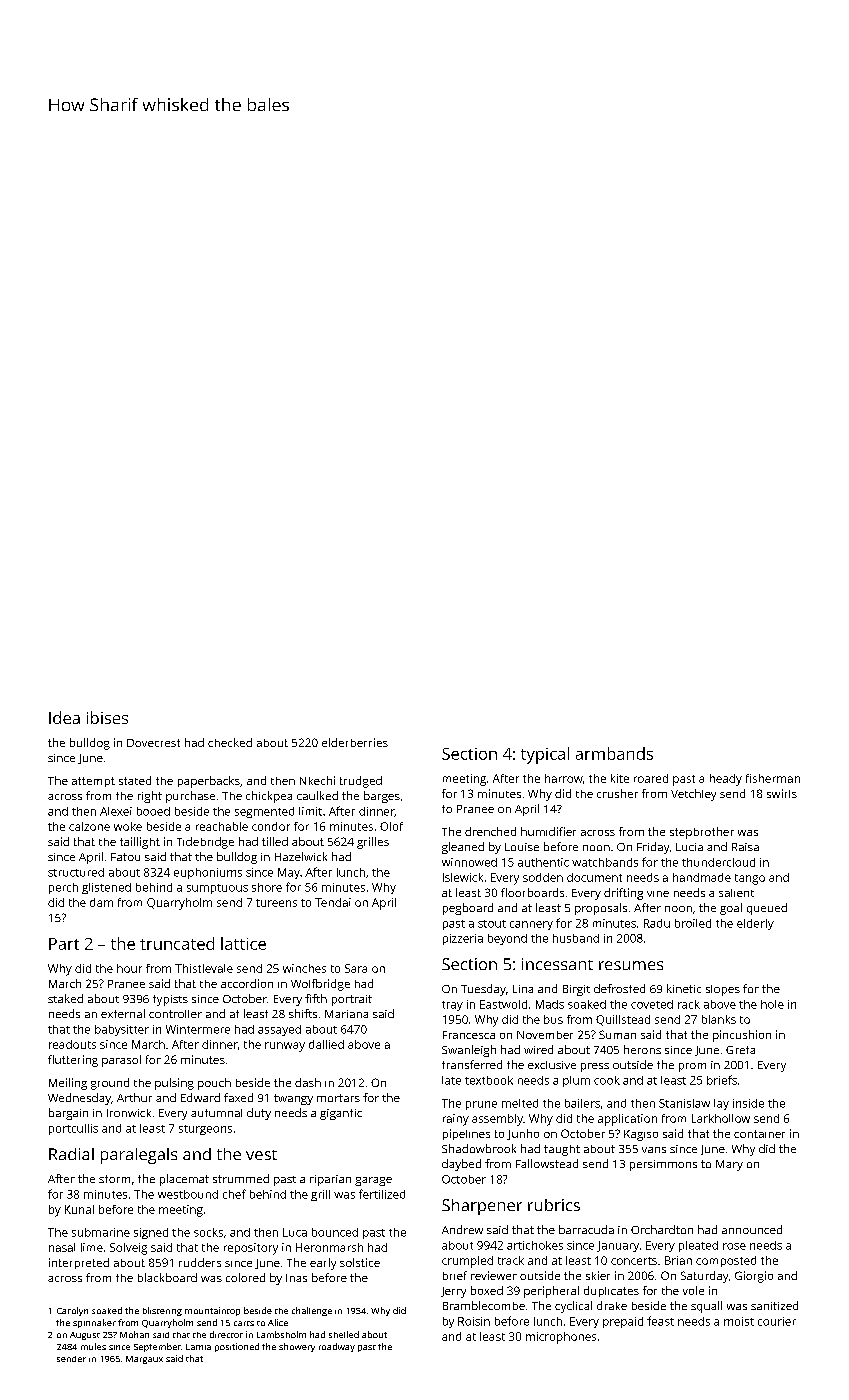  What do you see at coordinates (93, 782) in the page?
I see `attempt` at bounding box center [93, 782].
